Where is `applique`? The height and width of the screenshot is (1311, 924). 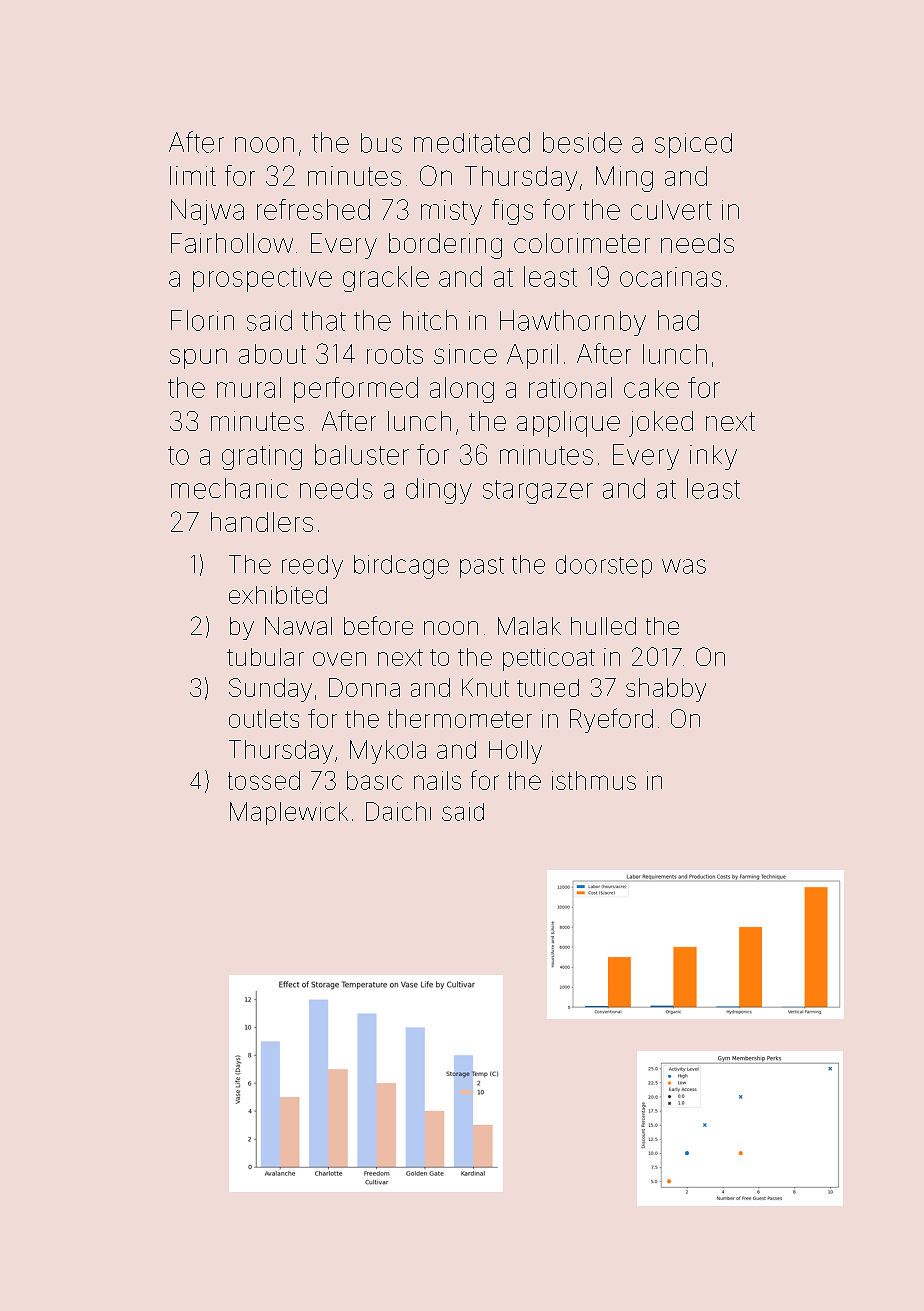
applique is located at coordinates (568, 424).
